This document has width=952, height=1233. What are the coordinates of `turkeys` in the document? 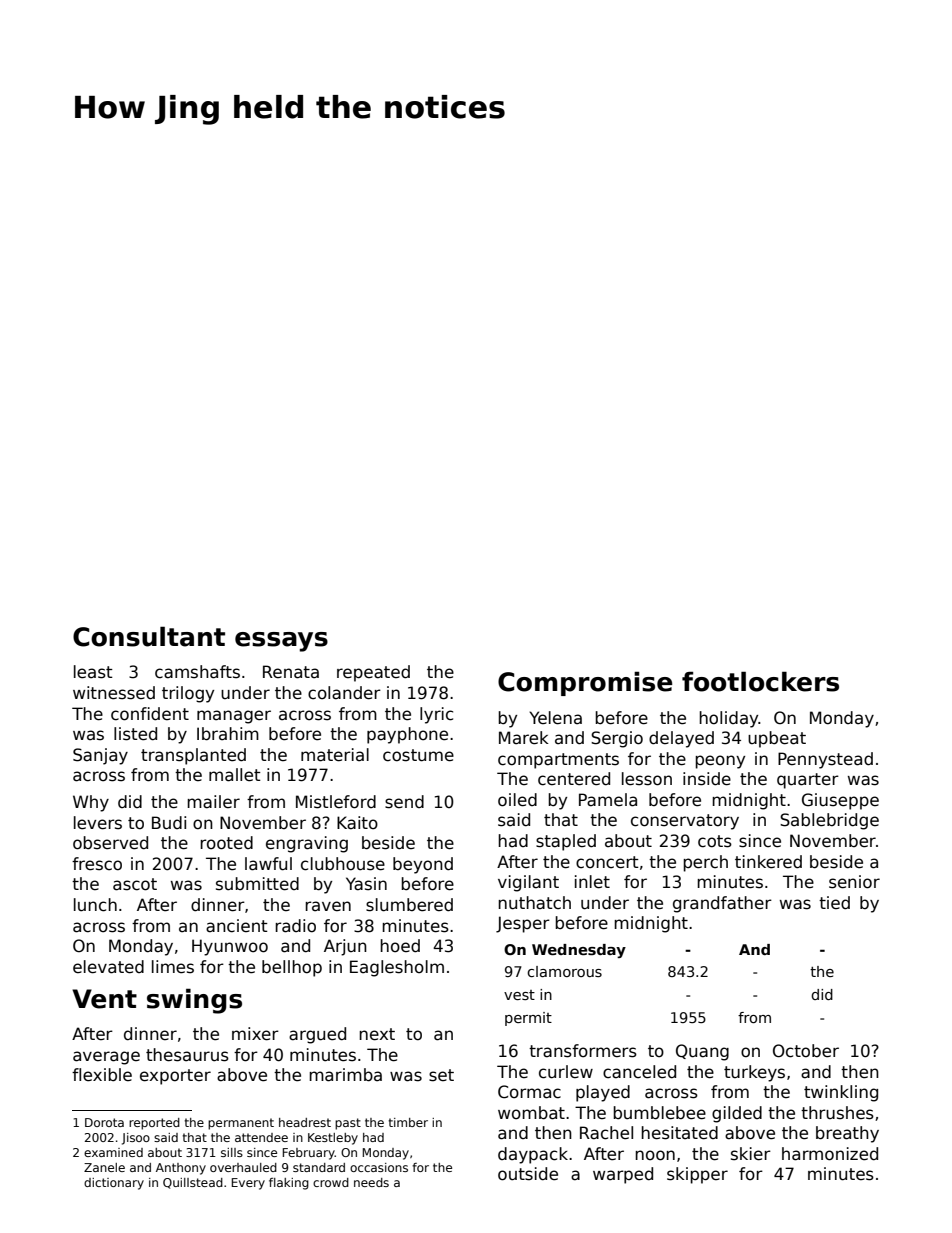 It's located at (754, 1073).
